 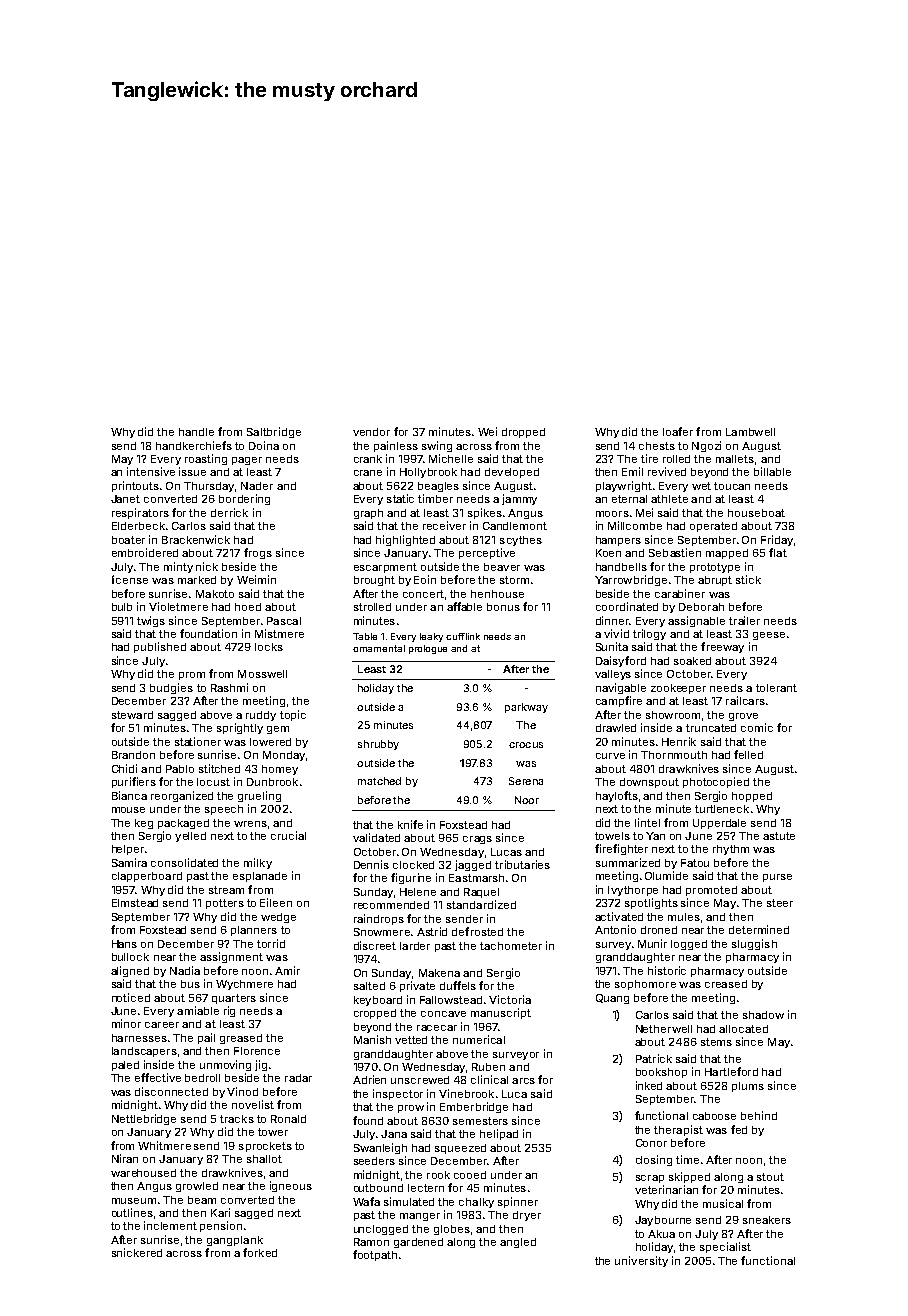 I want to click on Elmstead, so click(x=135, y=903).
